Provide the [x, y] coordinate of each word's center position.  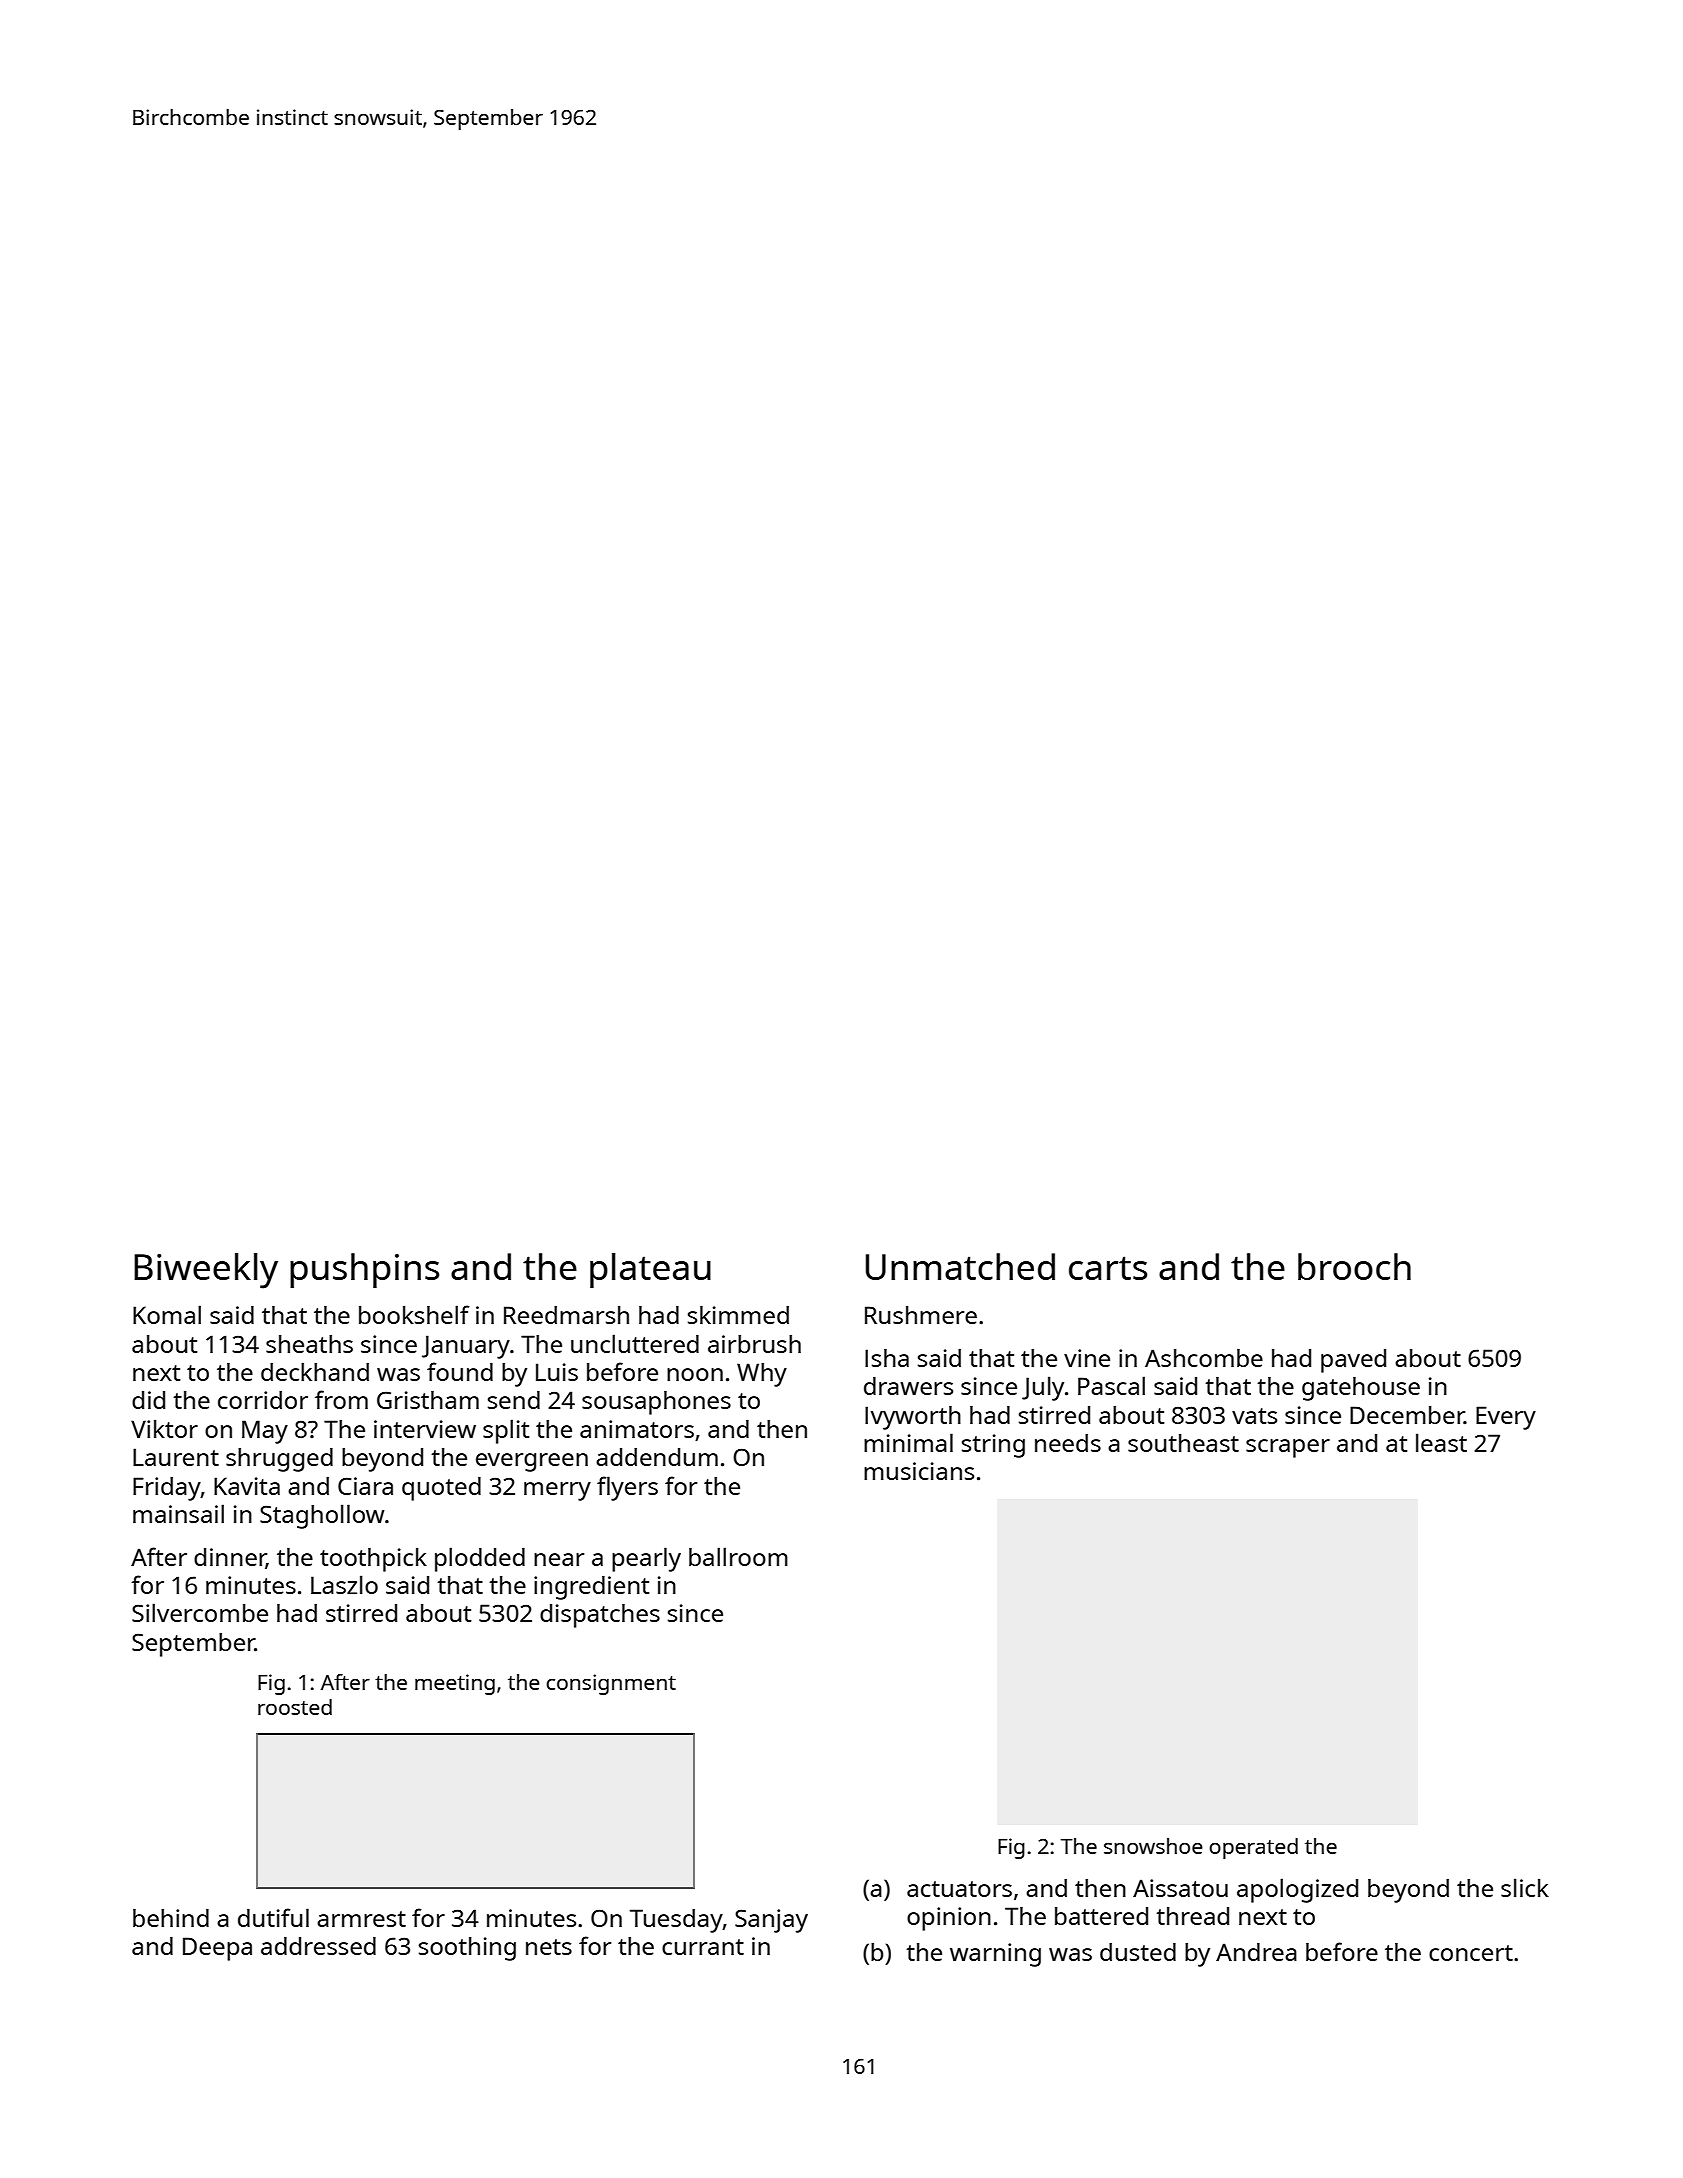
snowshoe [1153, 1846]
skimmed [738, 1314]
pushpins [364, 1270]
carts [1108, 1268]
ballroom [738, 1556]
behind [171, 1918]
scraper [1288, 1448]
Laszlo [344, 1584]
